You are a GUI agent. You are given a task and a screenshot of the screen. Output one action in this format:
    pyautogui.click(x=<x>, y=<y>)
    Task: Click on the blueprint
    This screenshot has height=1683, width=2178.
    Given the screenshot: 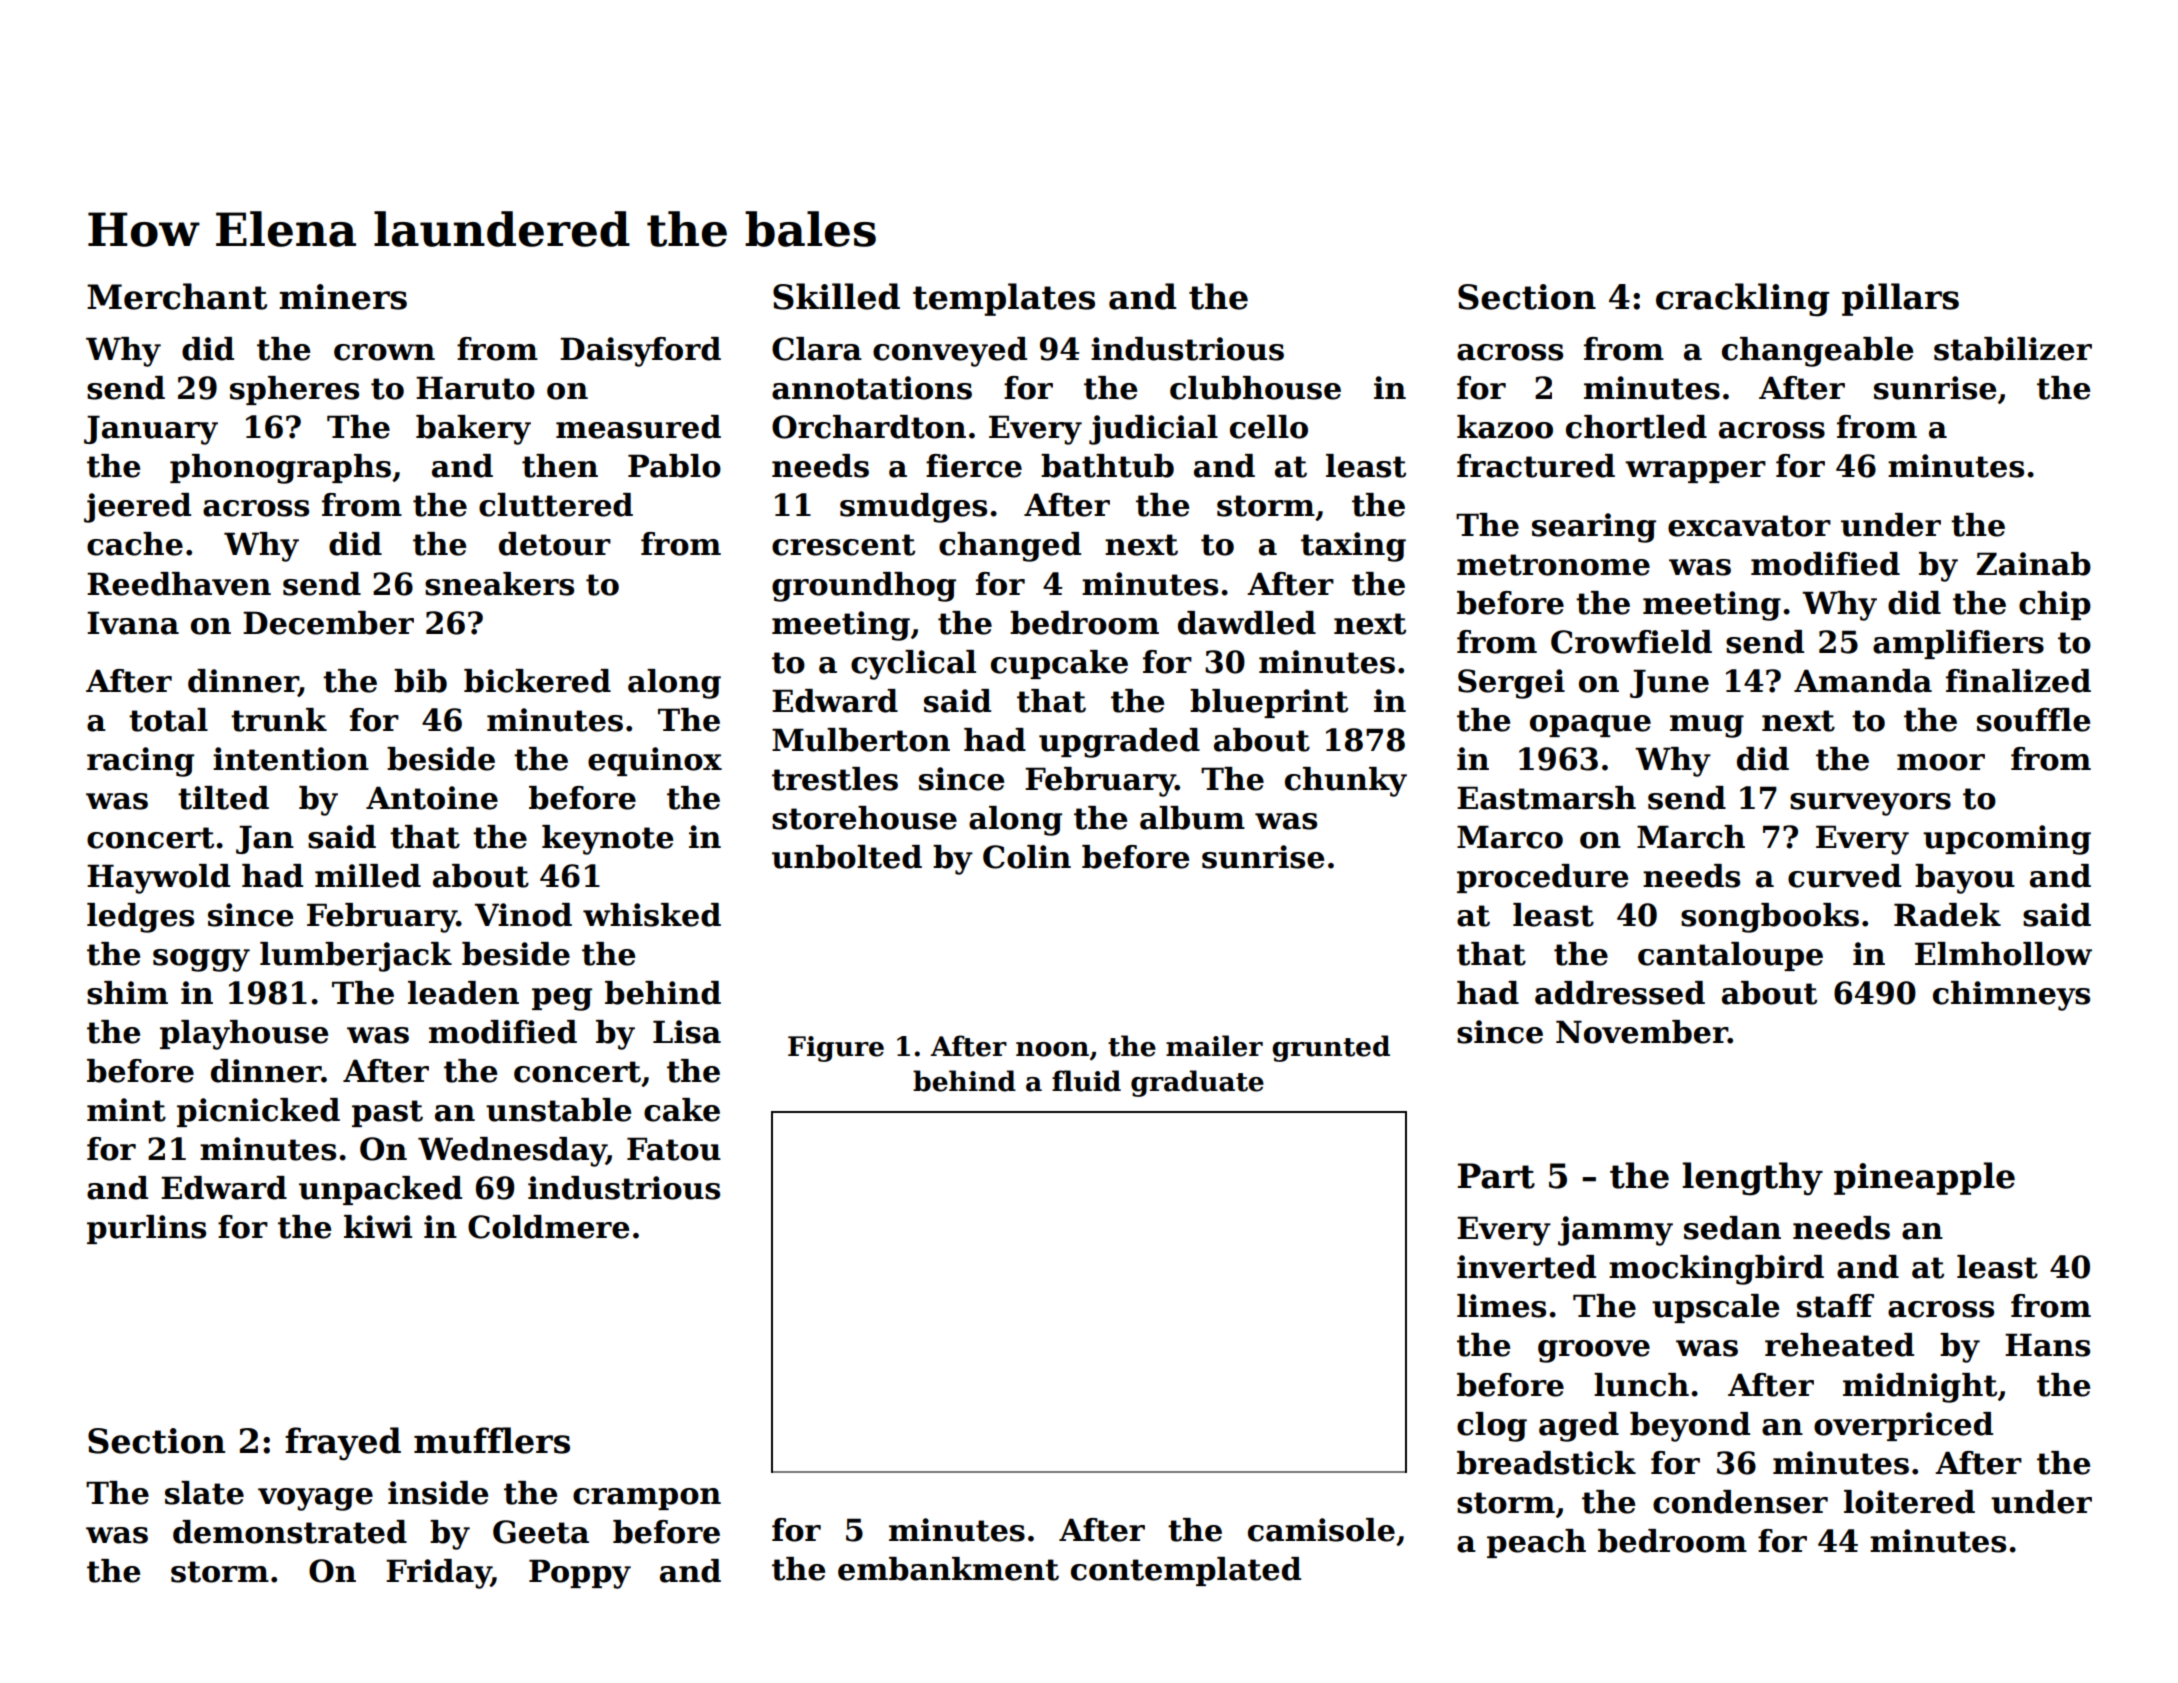 What is the action you would take?
    pyautogui.click(x=1269, y=703)
